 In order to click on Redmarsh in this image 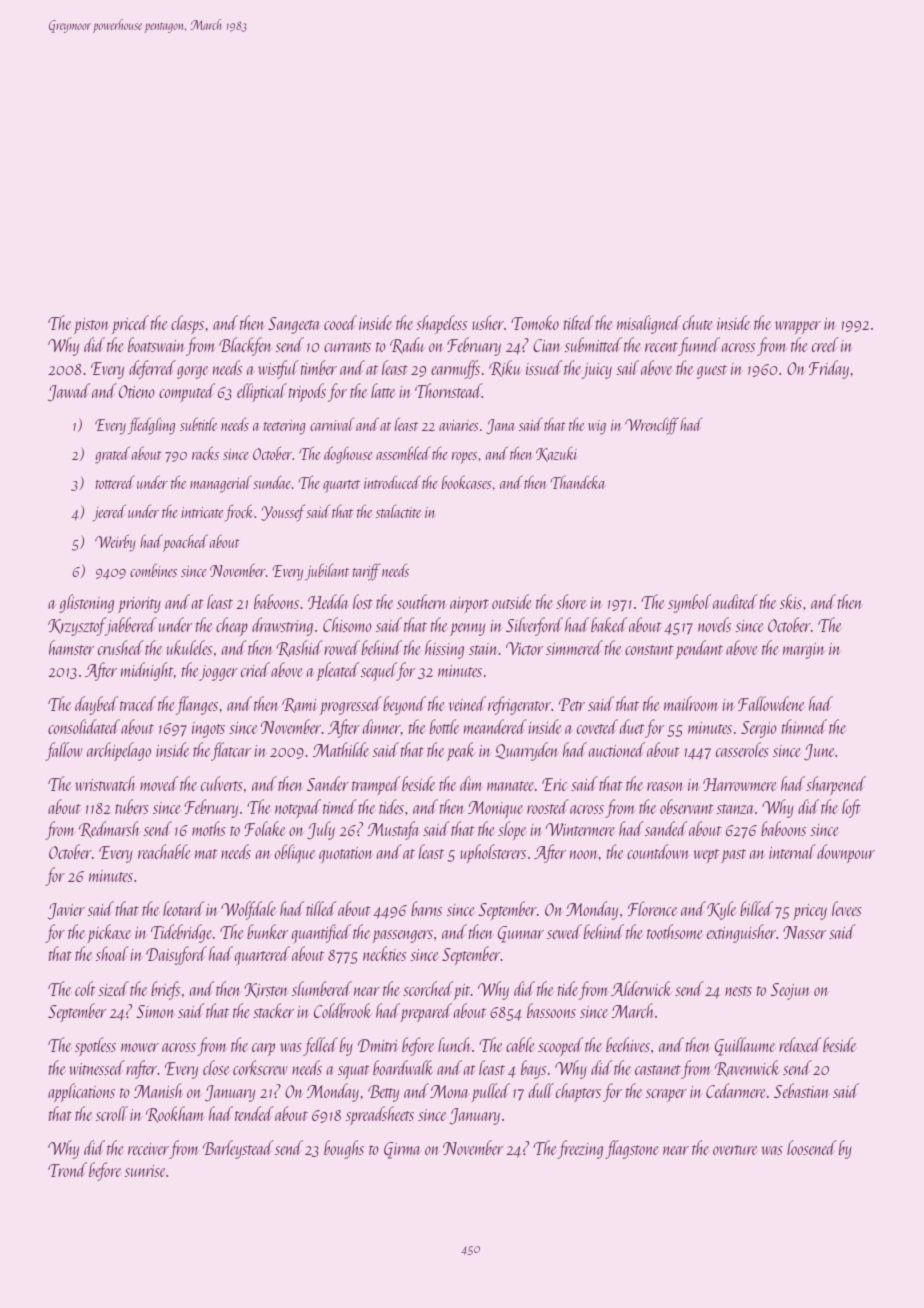, I will do `click(109, 829)`.
